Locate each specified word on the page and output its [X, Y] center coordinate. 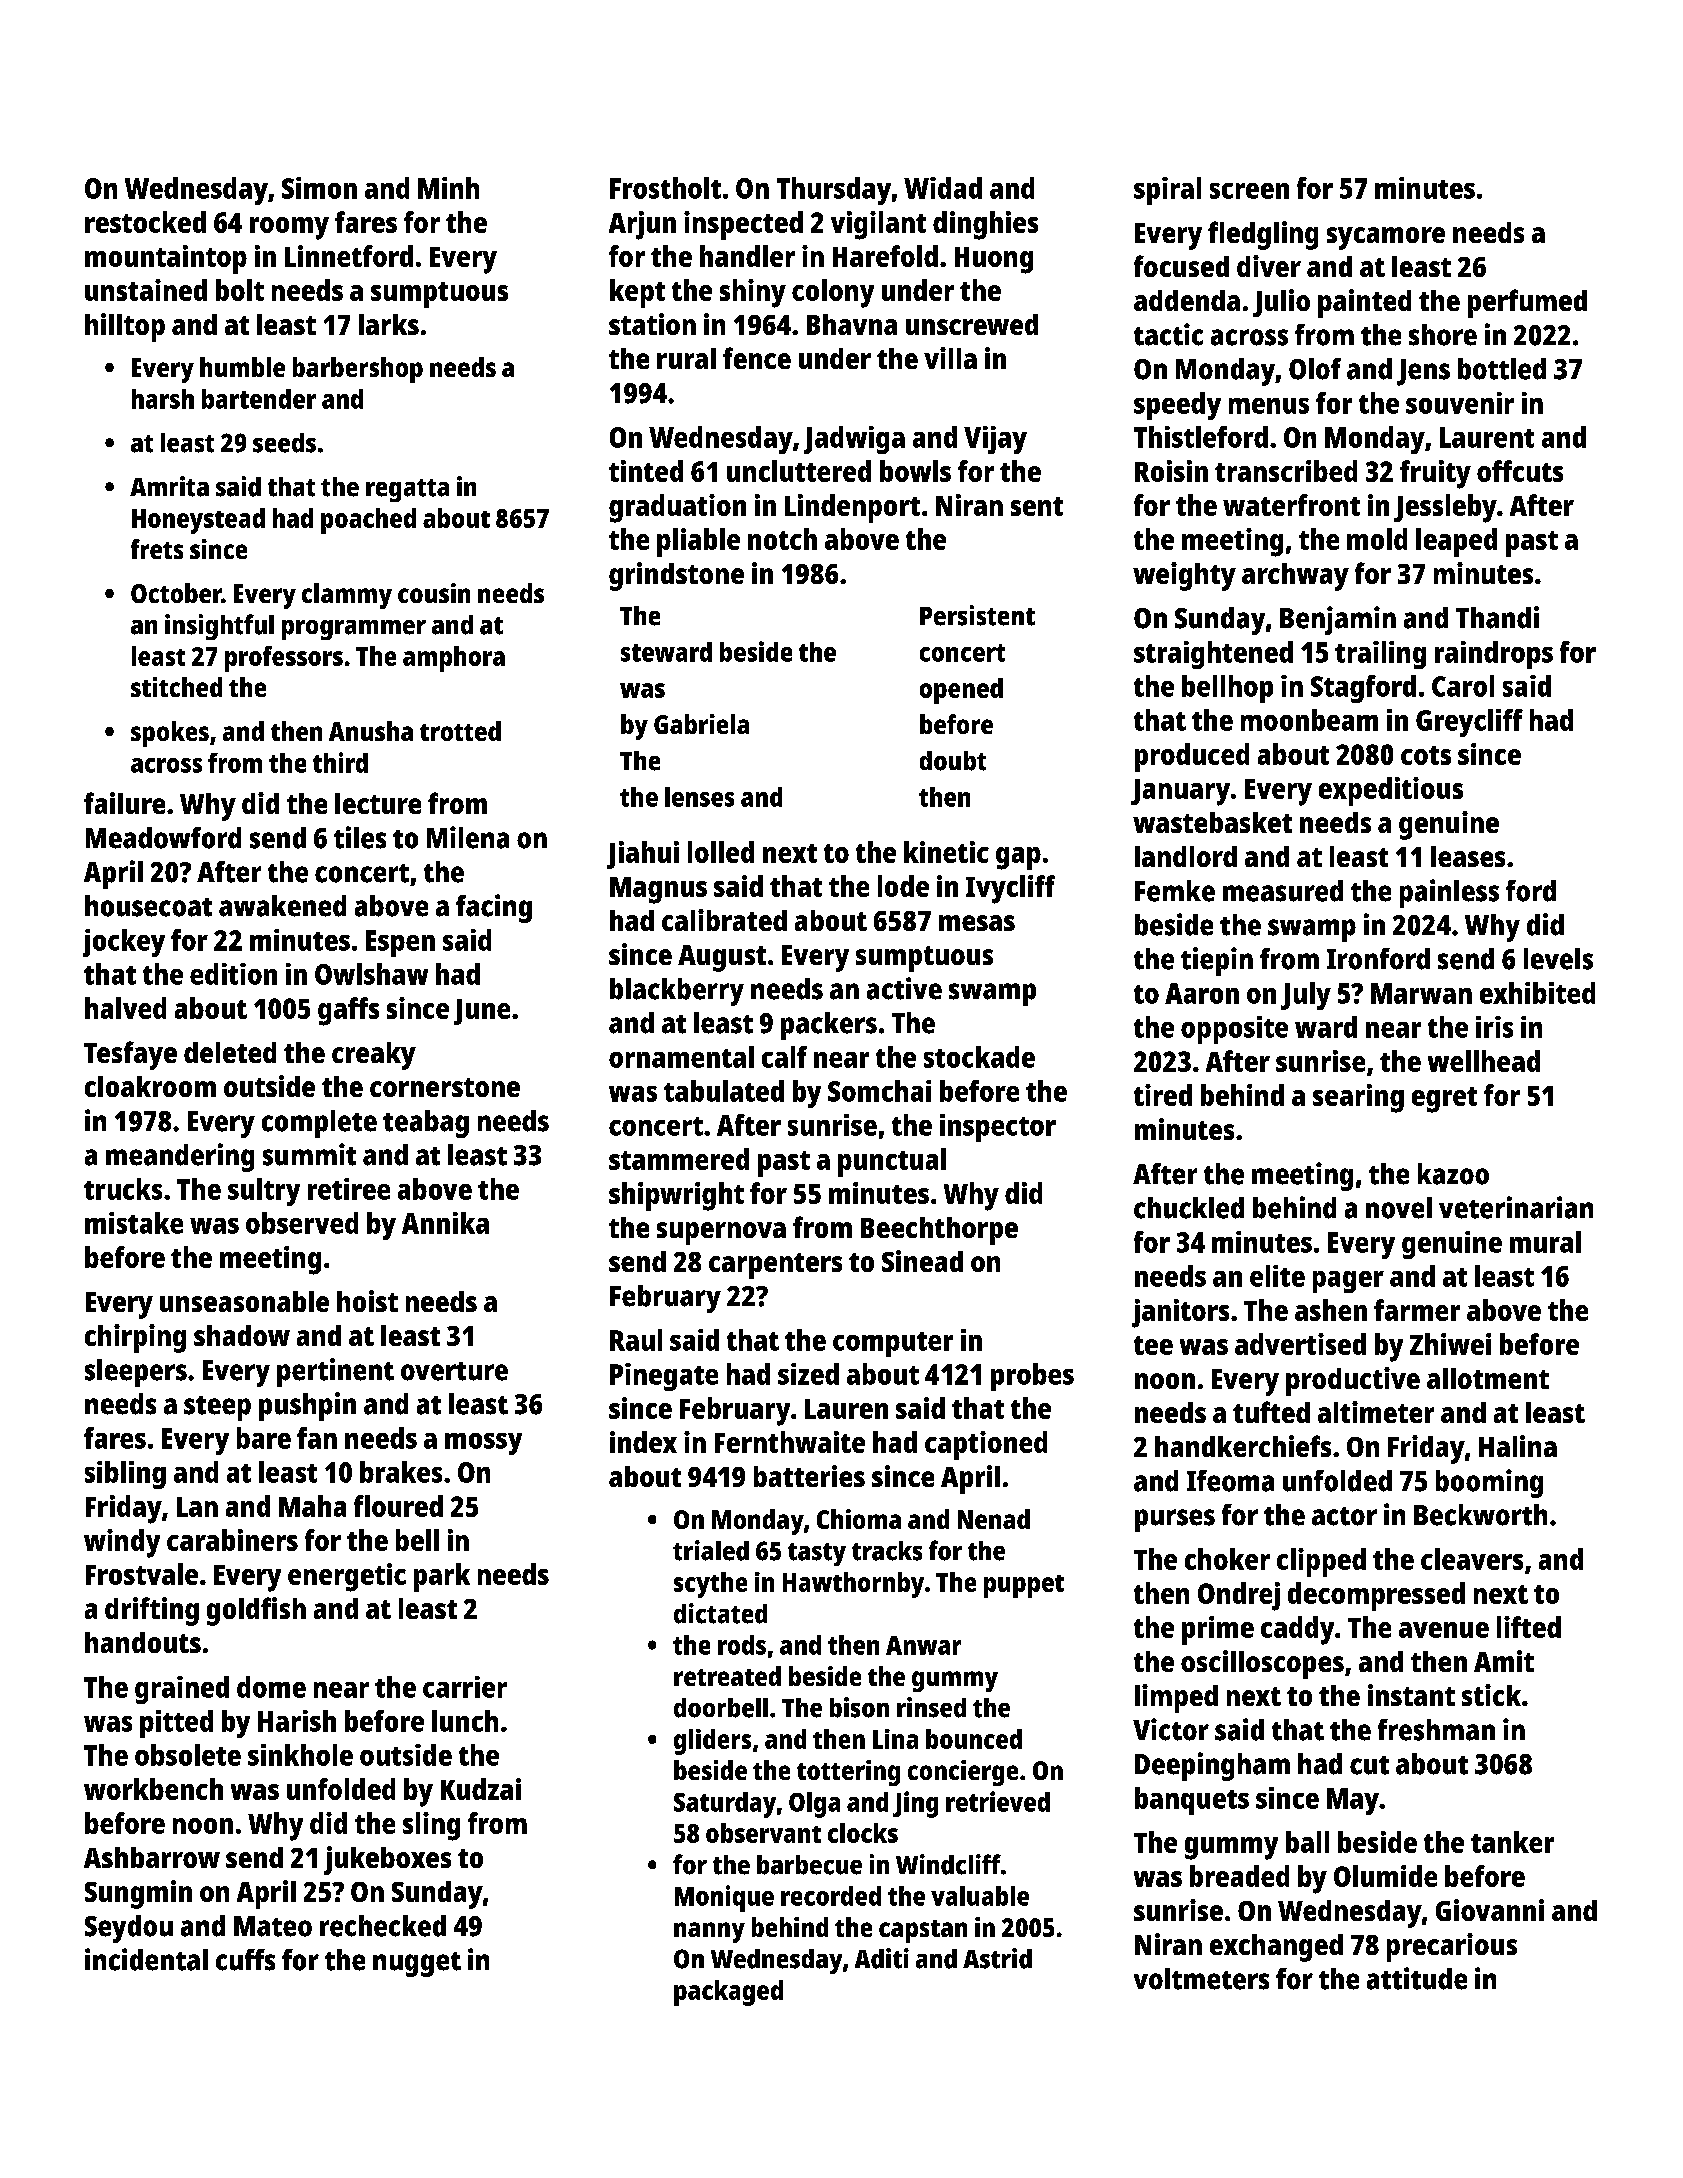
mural [1545, 1242]
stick [1491, 1695]
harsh [163, 399]
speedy [1177, 406]
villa [950, 358]
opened [961, 691]
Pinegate [664, 1377]
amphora [454, 659]
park [442, 1577]
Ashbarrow [152, 1857]
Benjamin [1338, 620]
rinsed [931, 1707]
